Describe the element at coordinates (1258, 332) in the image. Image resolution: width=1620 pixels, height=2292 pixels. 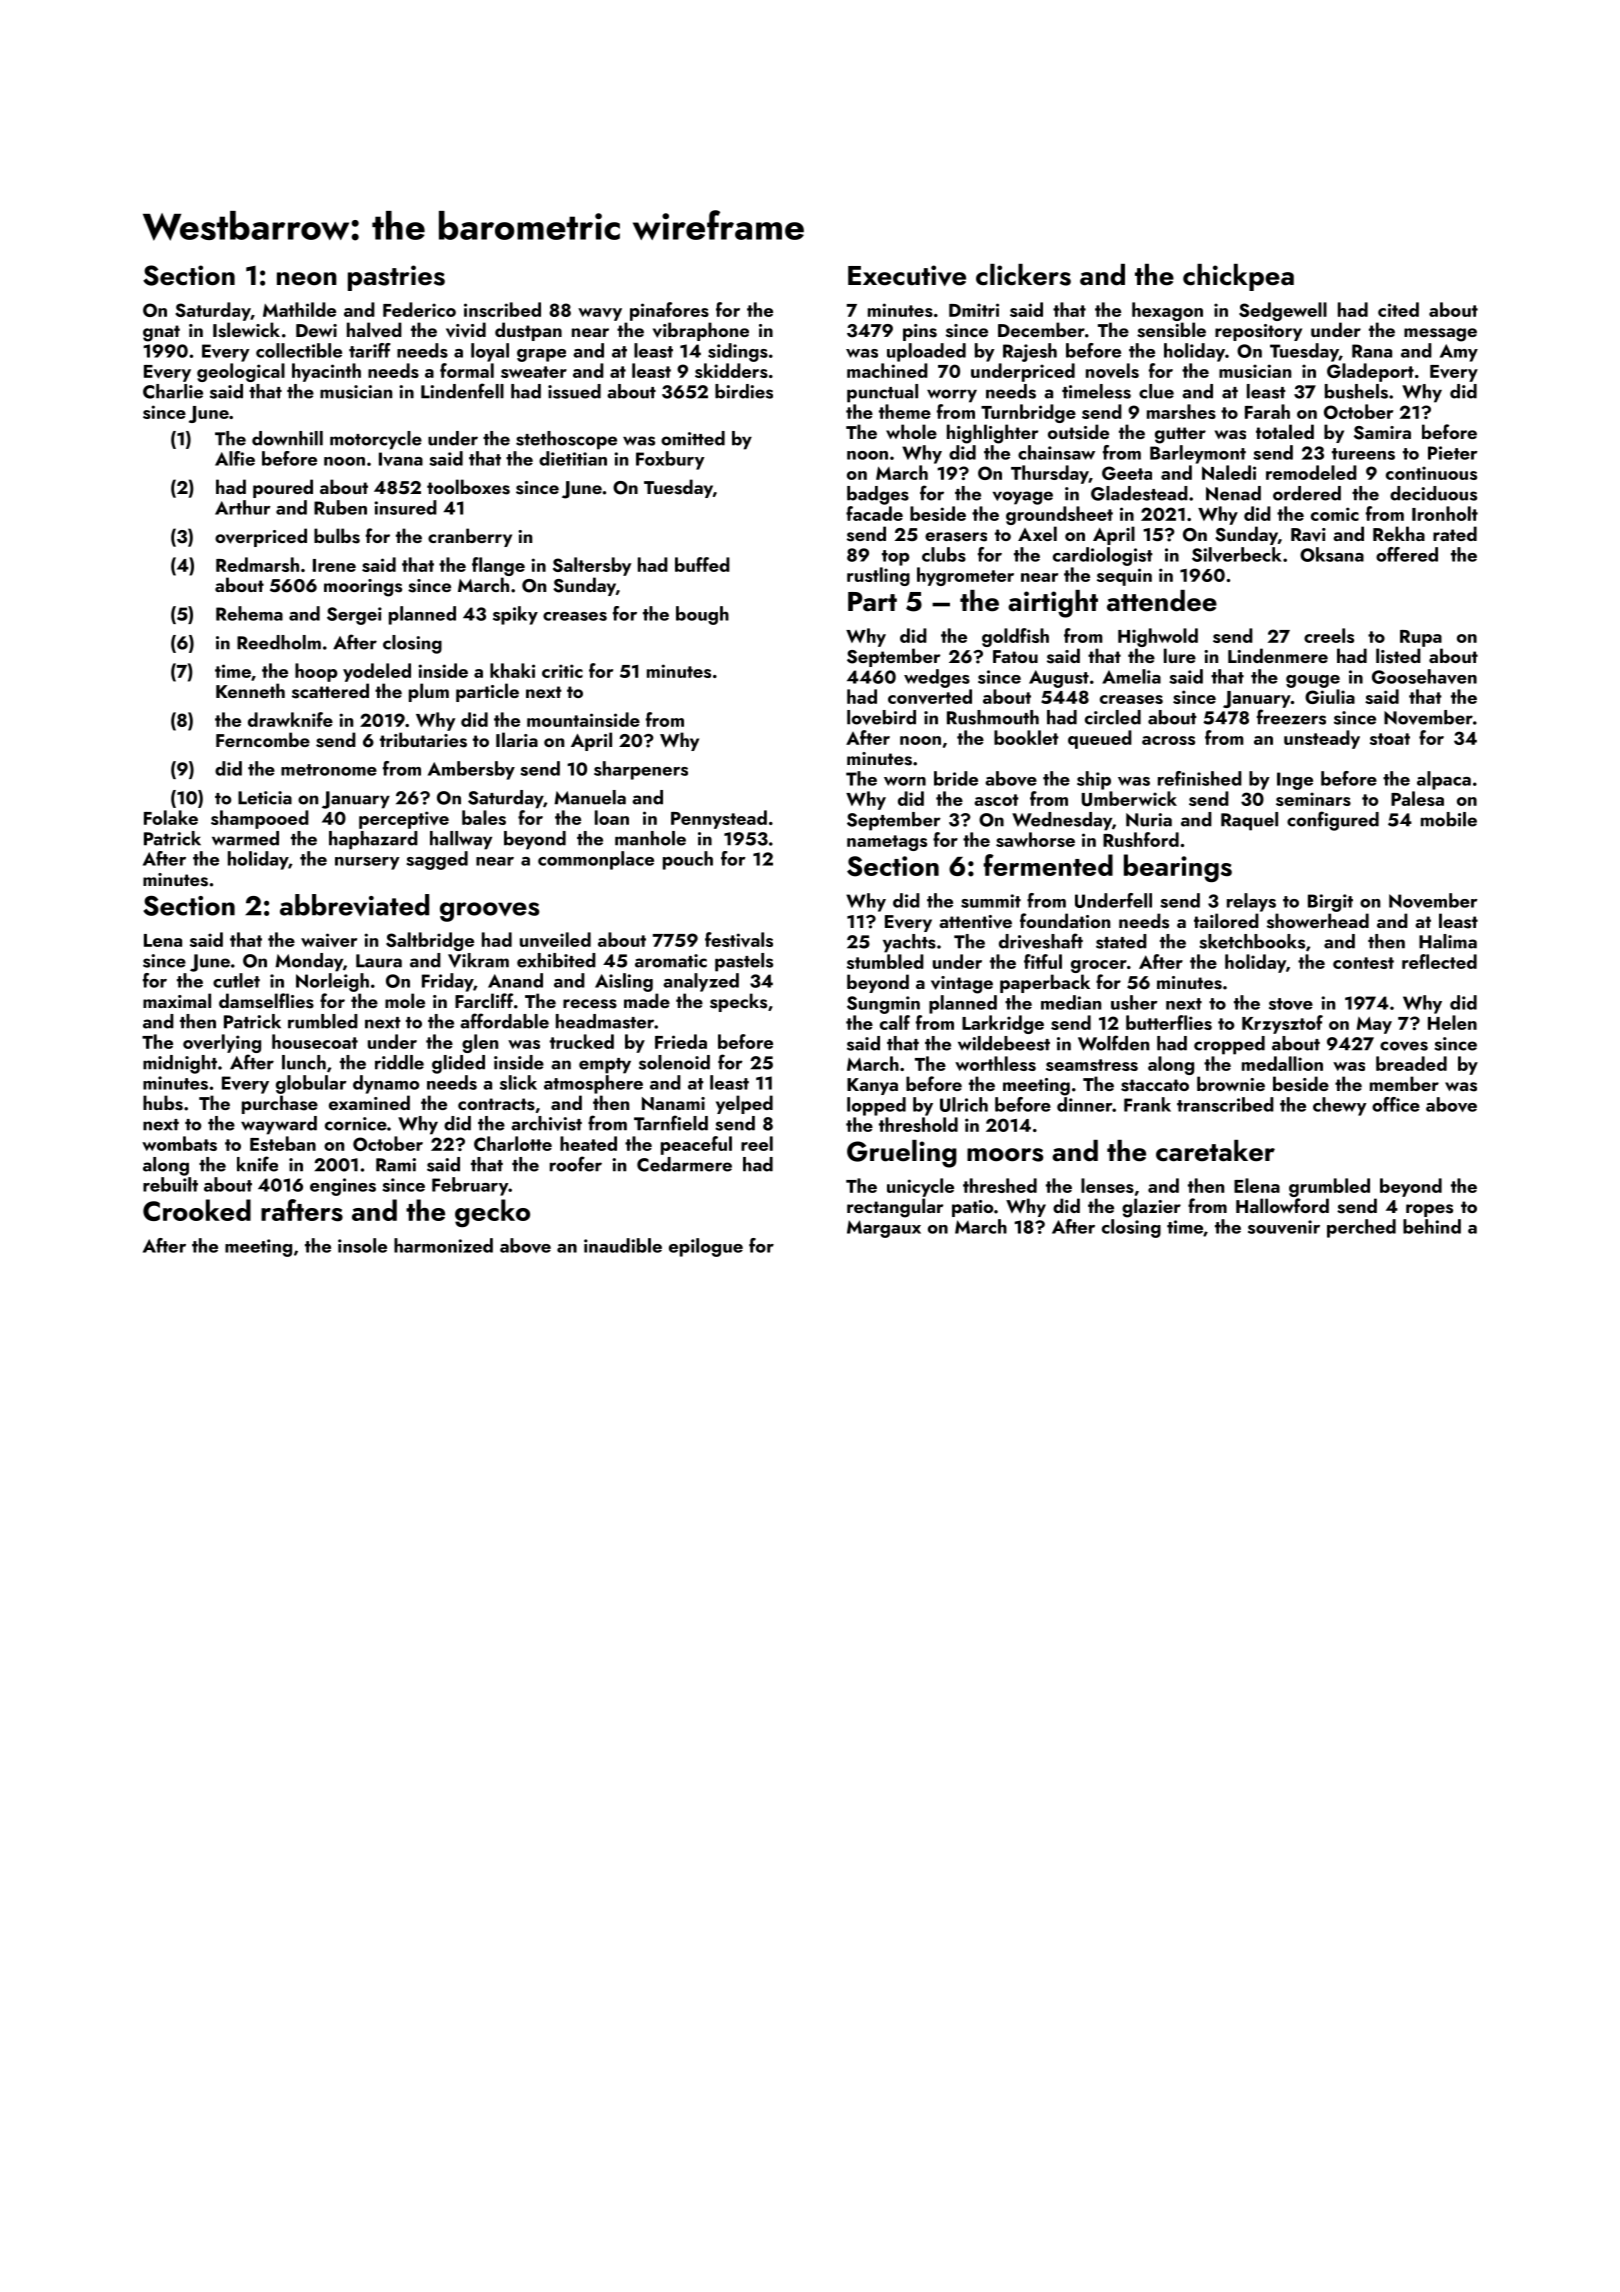
I see `repository` at that location.
